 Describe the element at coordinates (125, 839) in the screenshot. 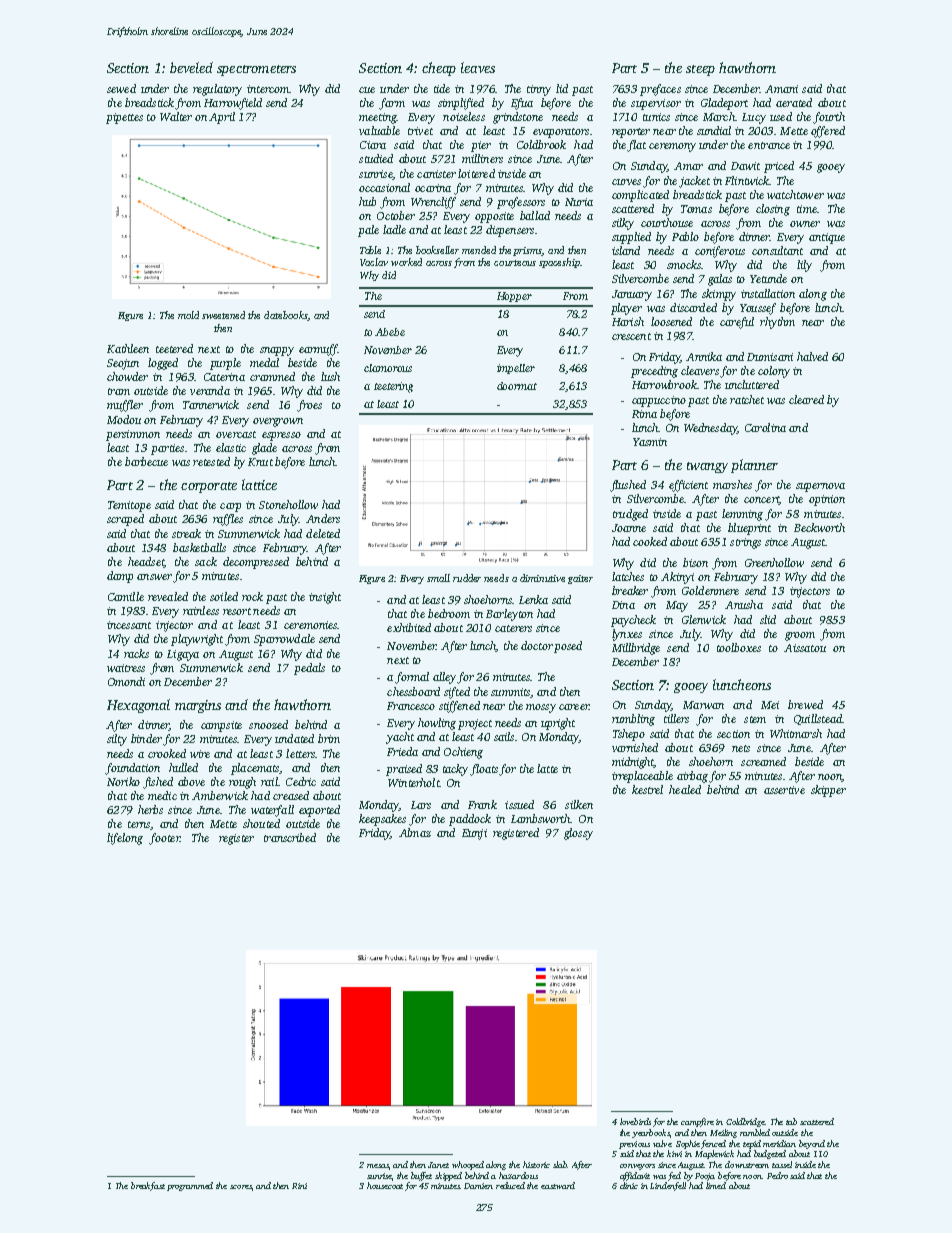

I see `lifelong` at that location.
